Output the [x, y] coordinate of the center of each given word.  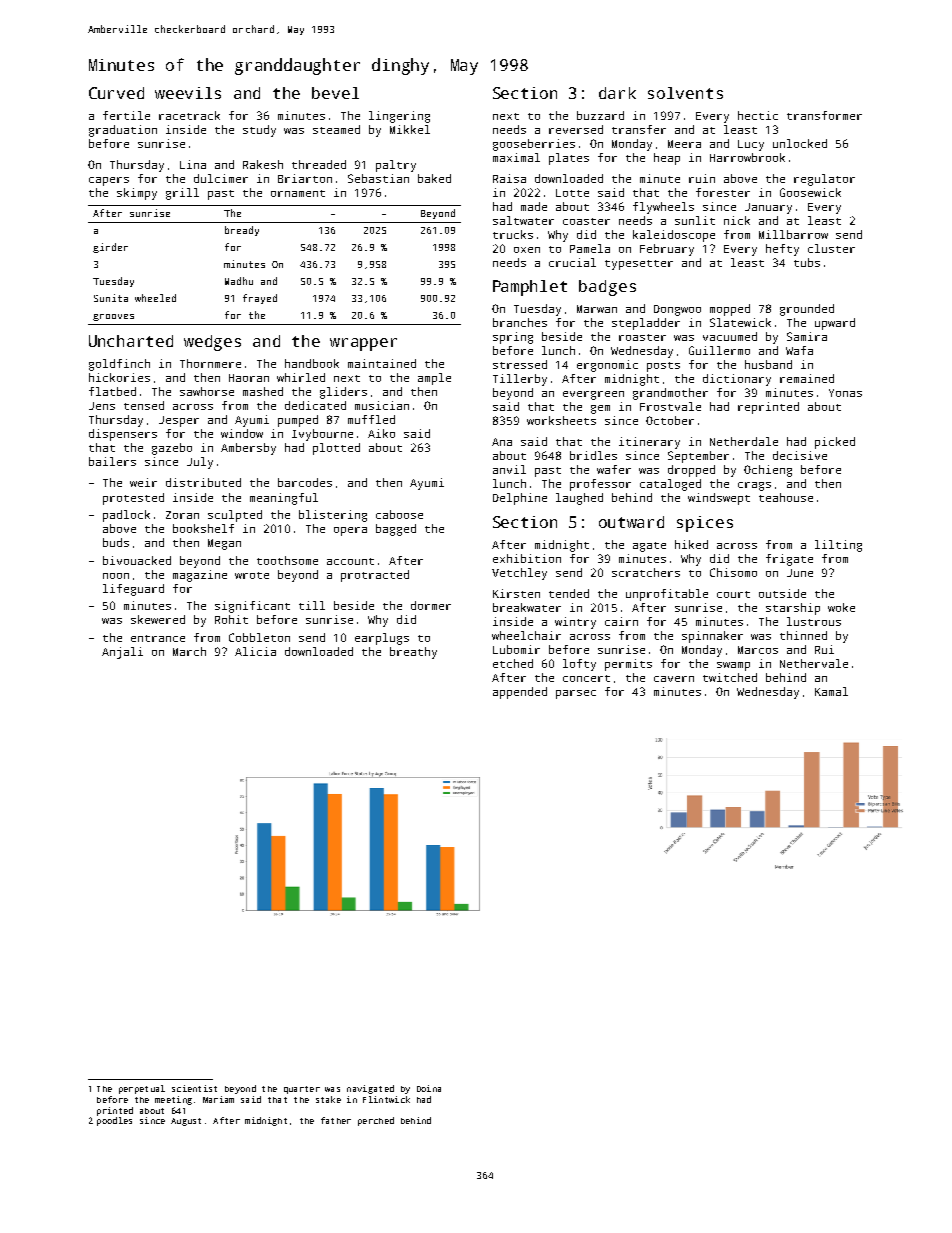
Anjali [122, 653]
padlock [126, 516]
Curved [116, 93]
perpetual [142, 1089]
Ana [502, 442]
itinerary [649, 443]
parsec [576, 694]
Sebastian [378, 178]
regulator [824, 180]
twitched [730, 677]
